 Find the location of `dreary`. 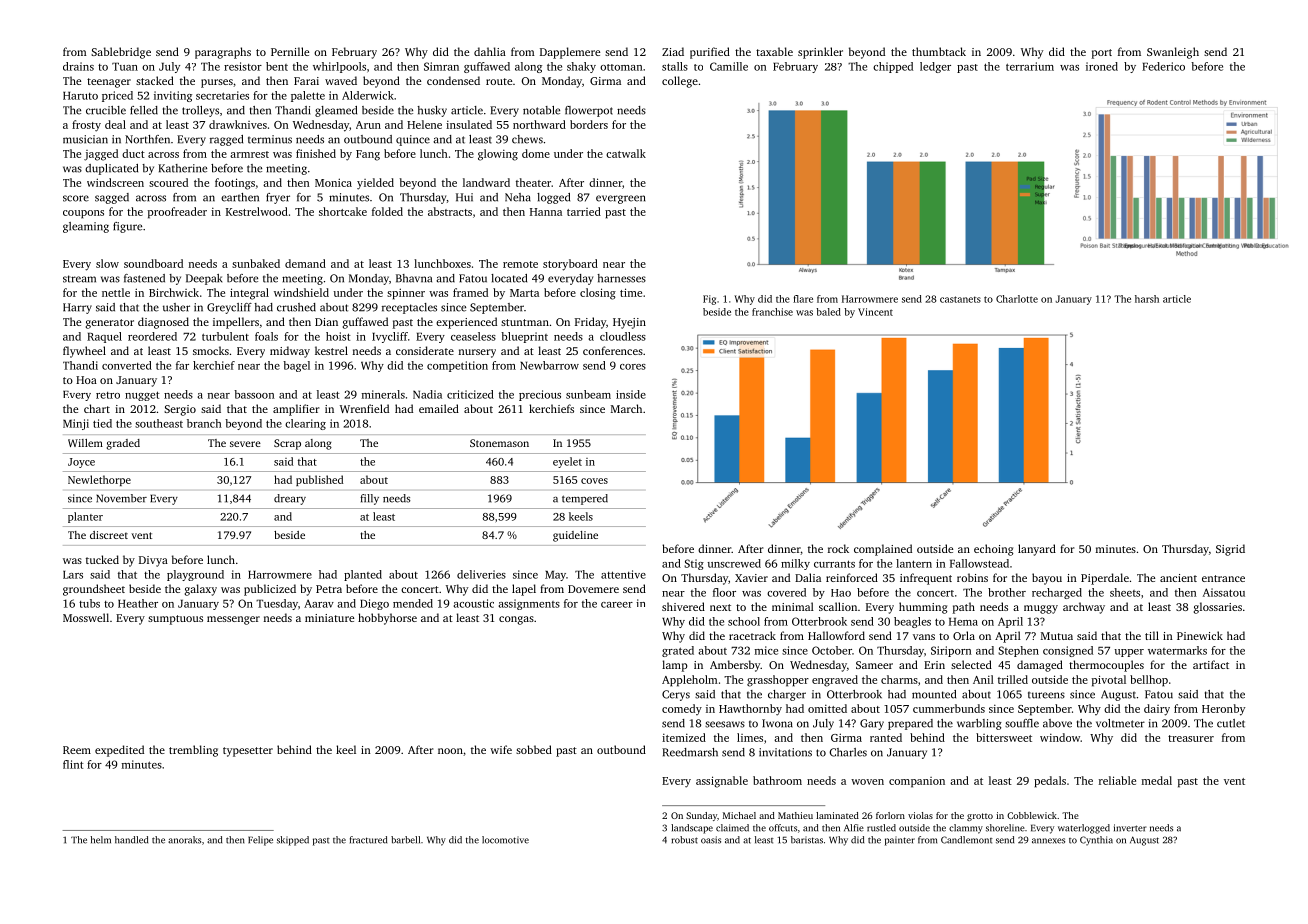

dreary is located at coordinates (290, 499).
